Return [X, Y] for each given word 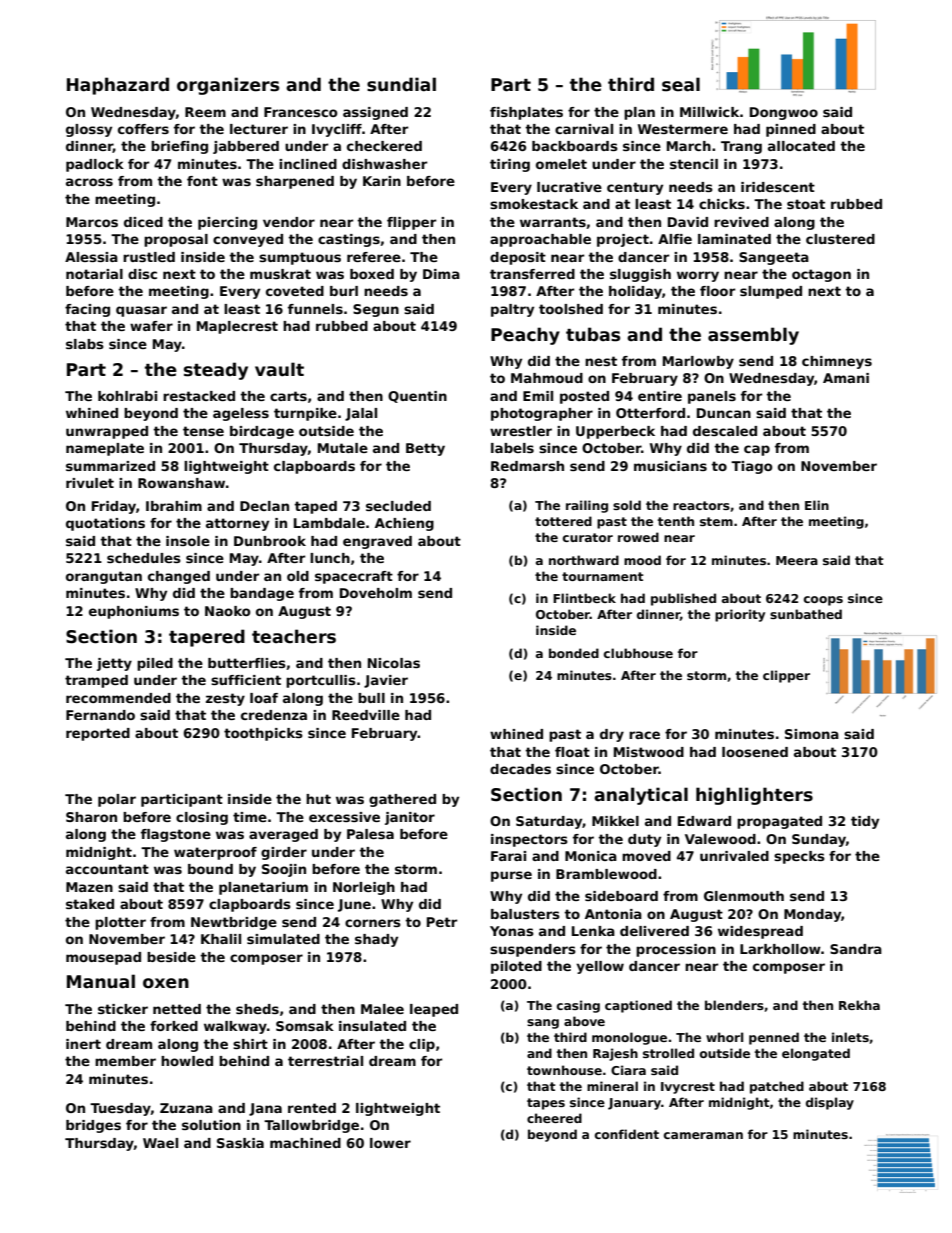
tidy [865, 822]
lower [390, 1143]
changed [179, 577]
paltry [512, 310]
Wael [160, 1143]
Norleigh [364, 888]
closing [202, 818]
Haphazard [118, 86]
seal [681, 84]
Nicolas [394, 663]
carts [288, 396]
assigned [375, 113]
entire [660, 396]
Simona [812, 734]
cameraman [703, 1135]
